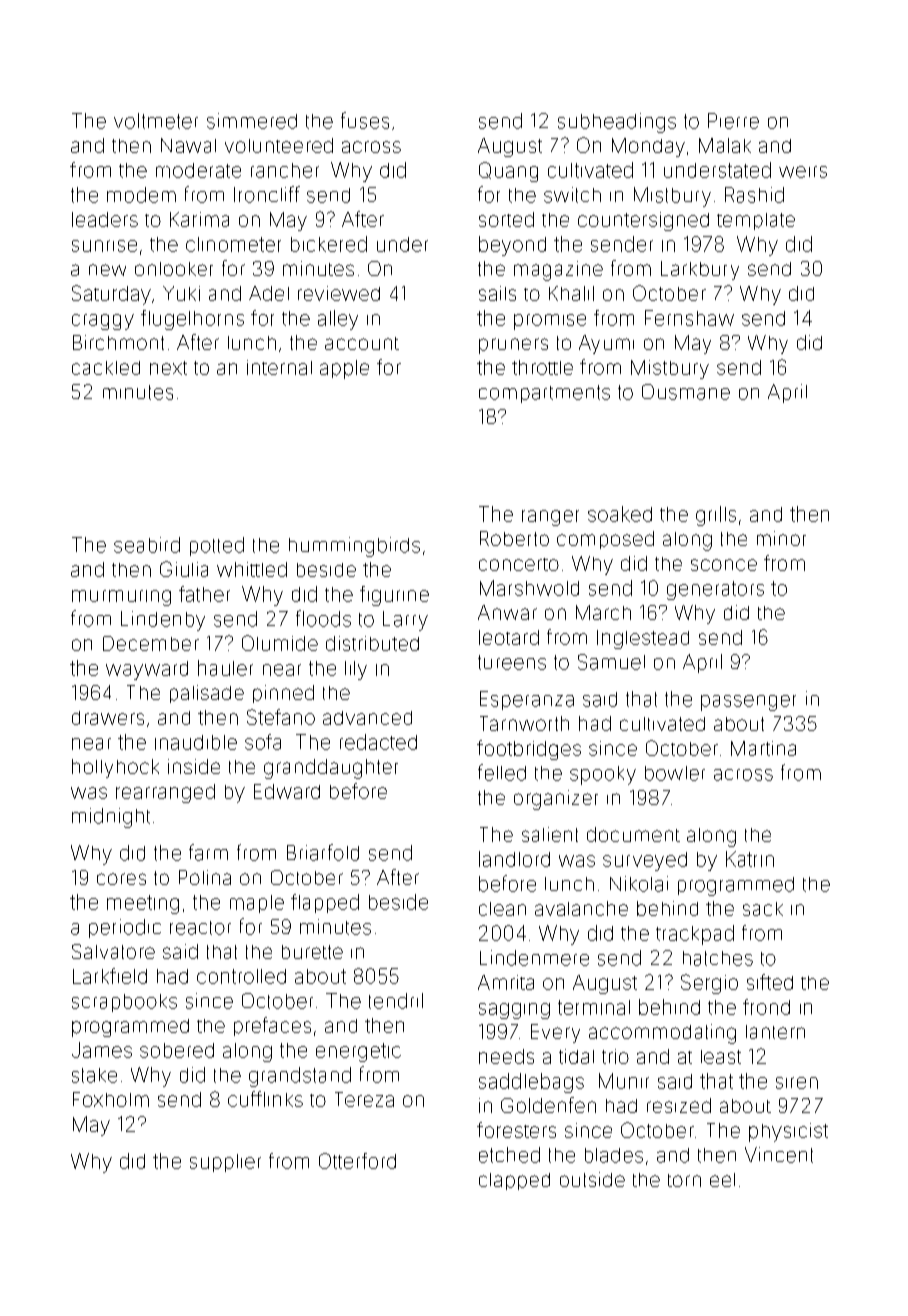 This page has width=908, height=1316. I want to click on landlord, so click(514, 859).
